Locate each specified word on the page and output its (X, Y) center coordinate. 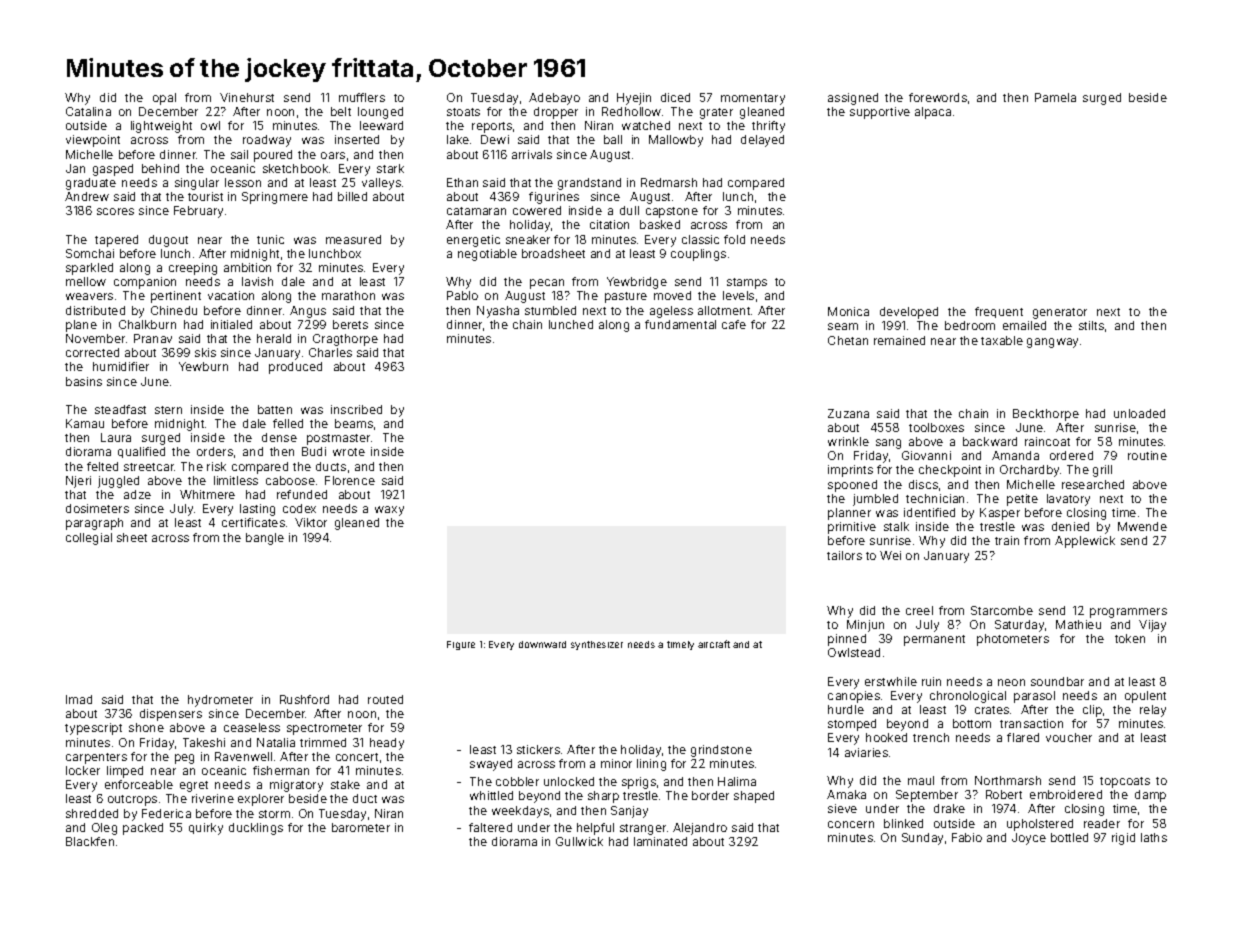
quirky (206, 829)
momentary (753, 99)
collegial (89, 539)
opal (164, 99)
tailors (844, 555)
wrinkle (848, 441)
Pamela (1055, 97)
